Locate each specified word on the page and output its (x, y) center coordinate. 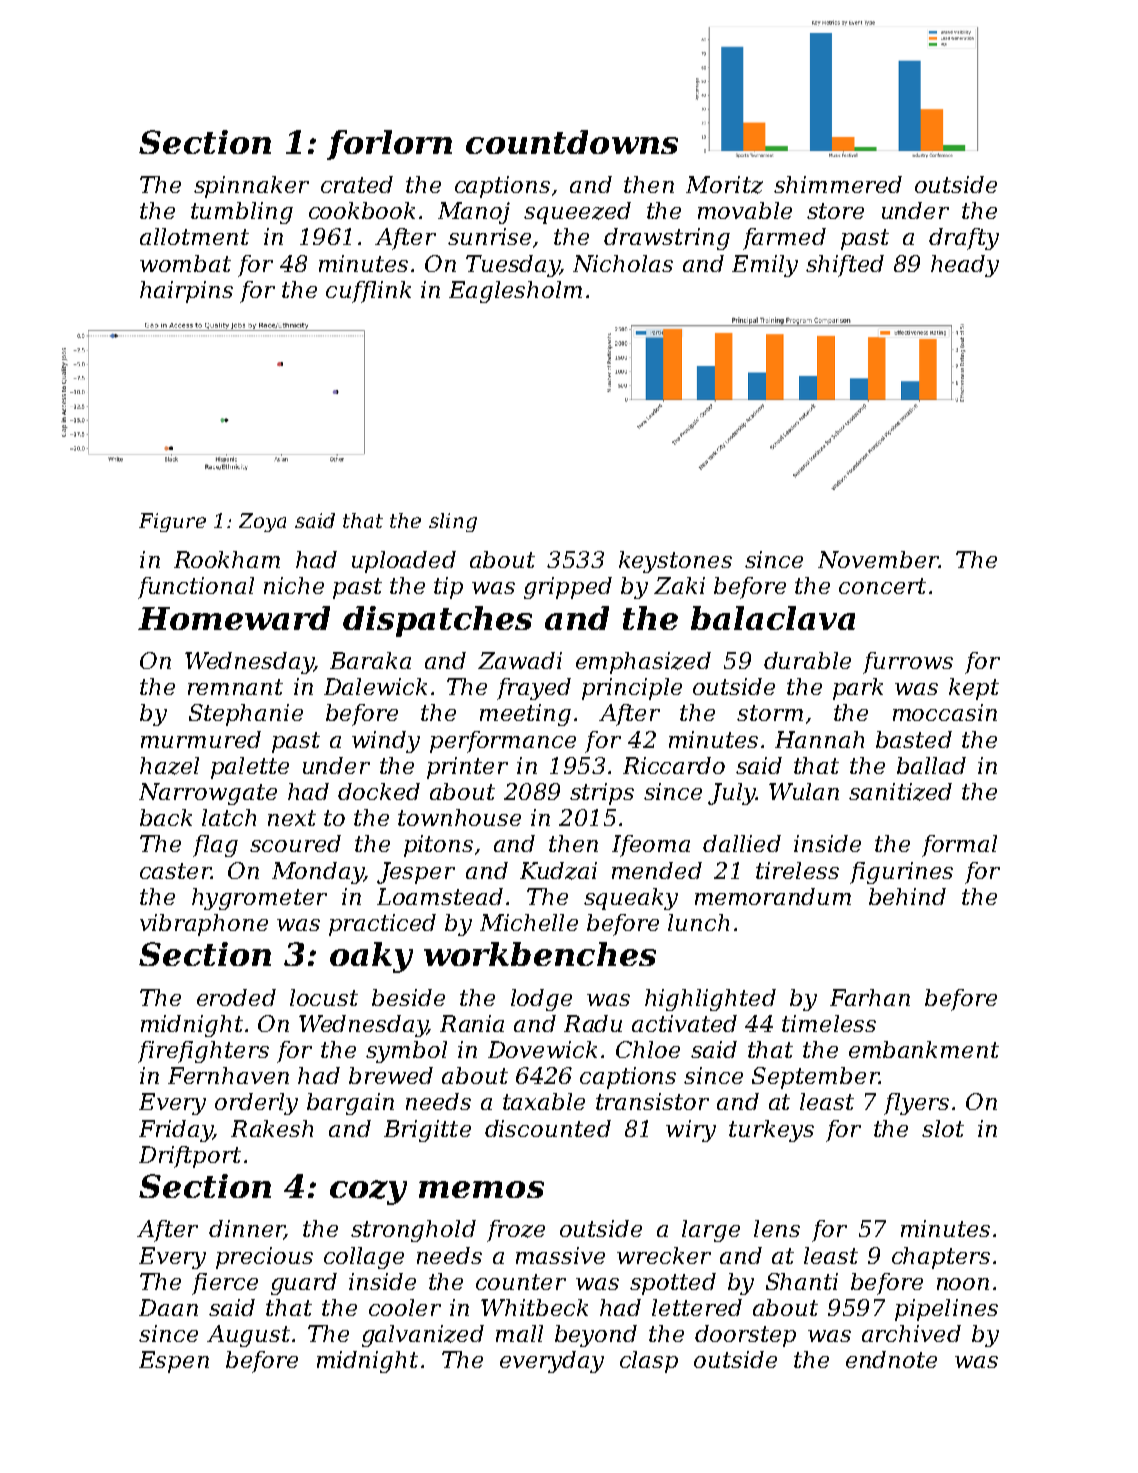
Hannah (819, 739)
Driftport (190, 1157)
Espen (174, 1362)
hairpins (186, 292)
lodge (541, 1000)
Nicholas (623, 263)
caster (175, 871)
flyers (916, 1104)
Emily (765, 266)
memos (481, 1189)
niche (294, 585)
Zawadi (520, 660)
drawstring (667, 239)
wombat (185, 263)
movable (745, 210)
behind (907, 896)
